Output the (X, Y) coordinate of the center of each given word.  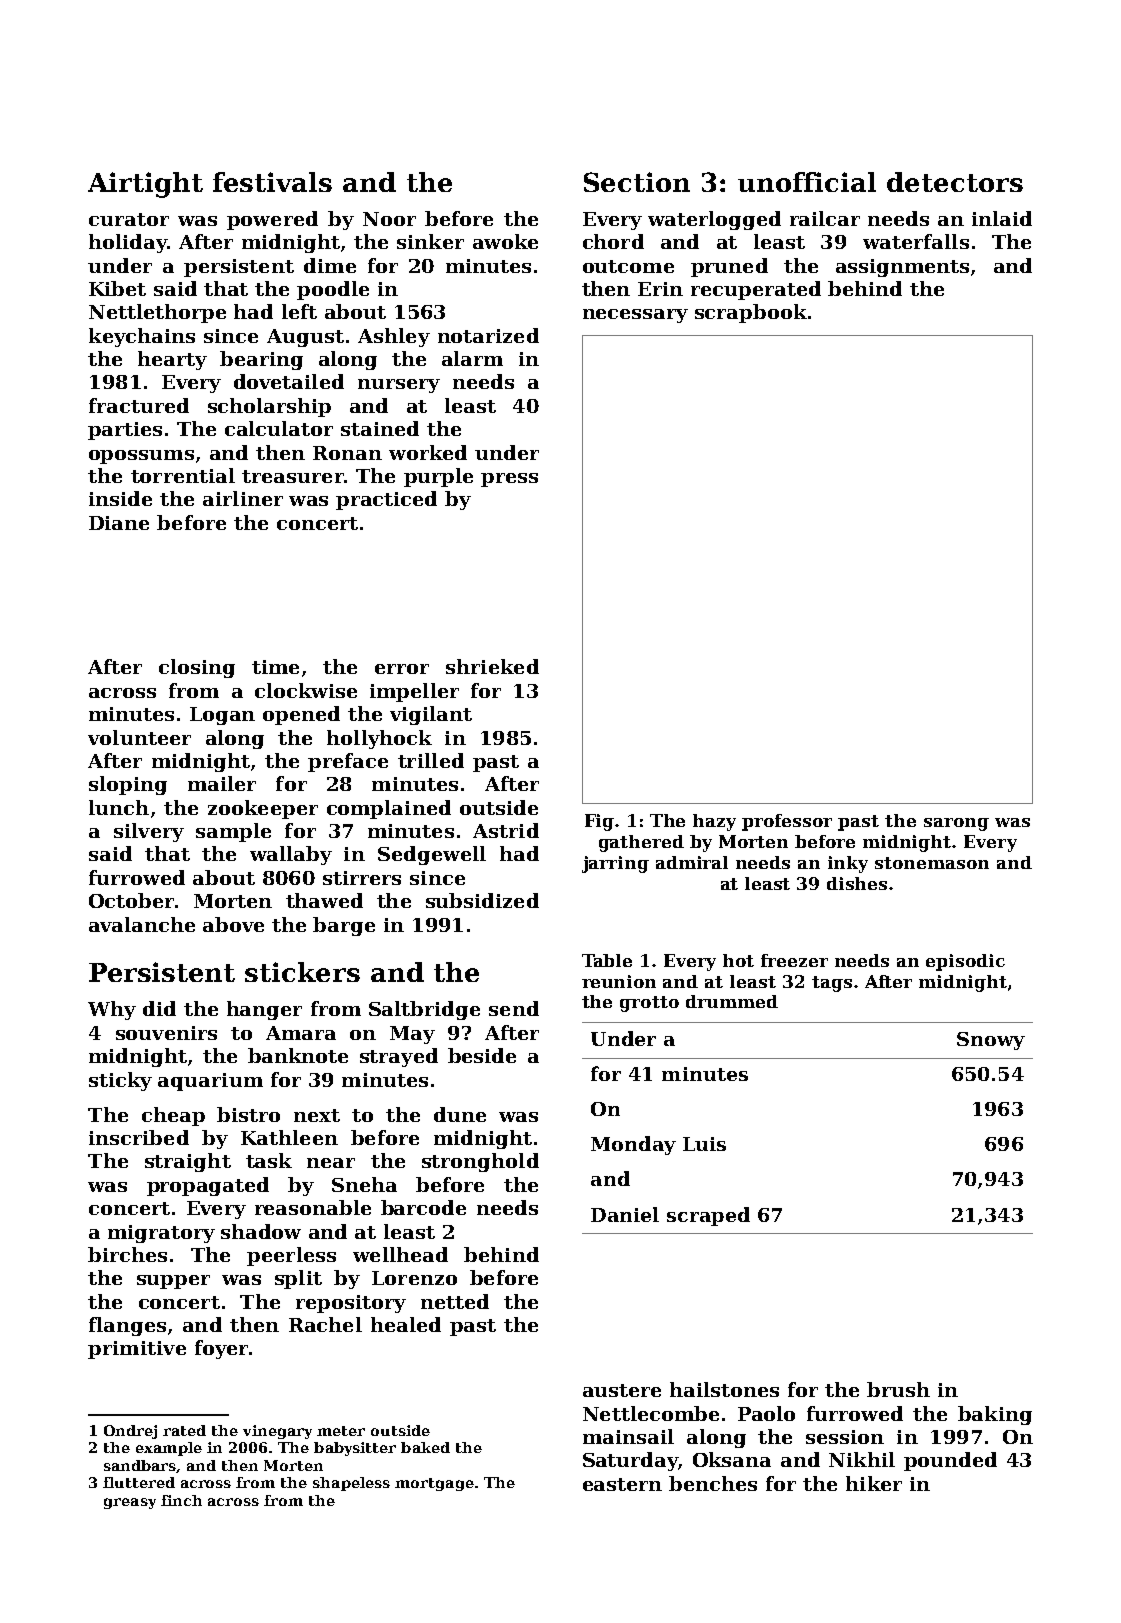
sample (233, 832)
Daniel (625, 1214)
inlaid (1002, 218)
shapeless (351, 1484)
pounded (950, 1461)
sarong (956, 824)
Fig (599, 822)
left (299, 311)
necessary (635, 316)
